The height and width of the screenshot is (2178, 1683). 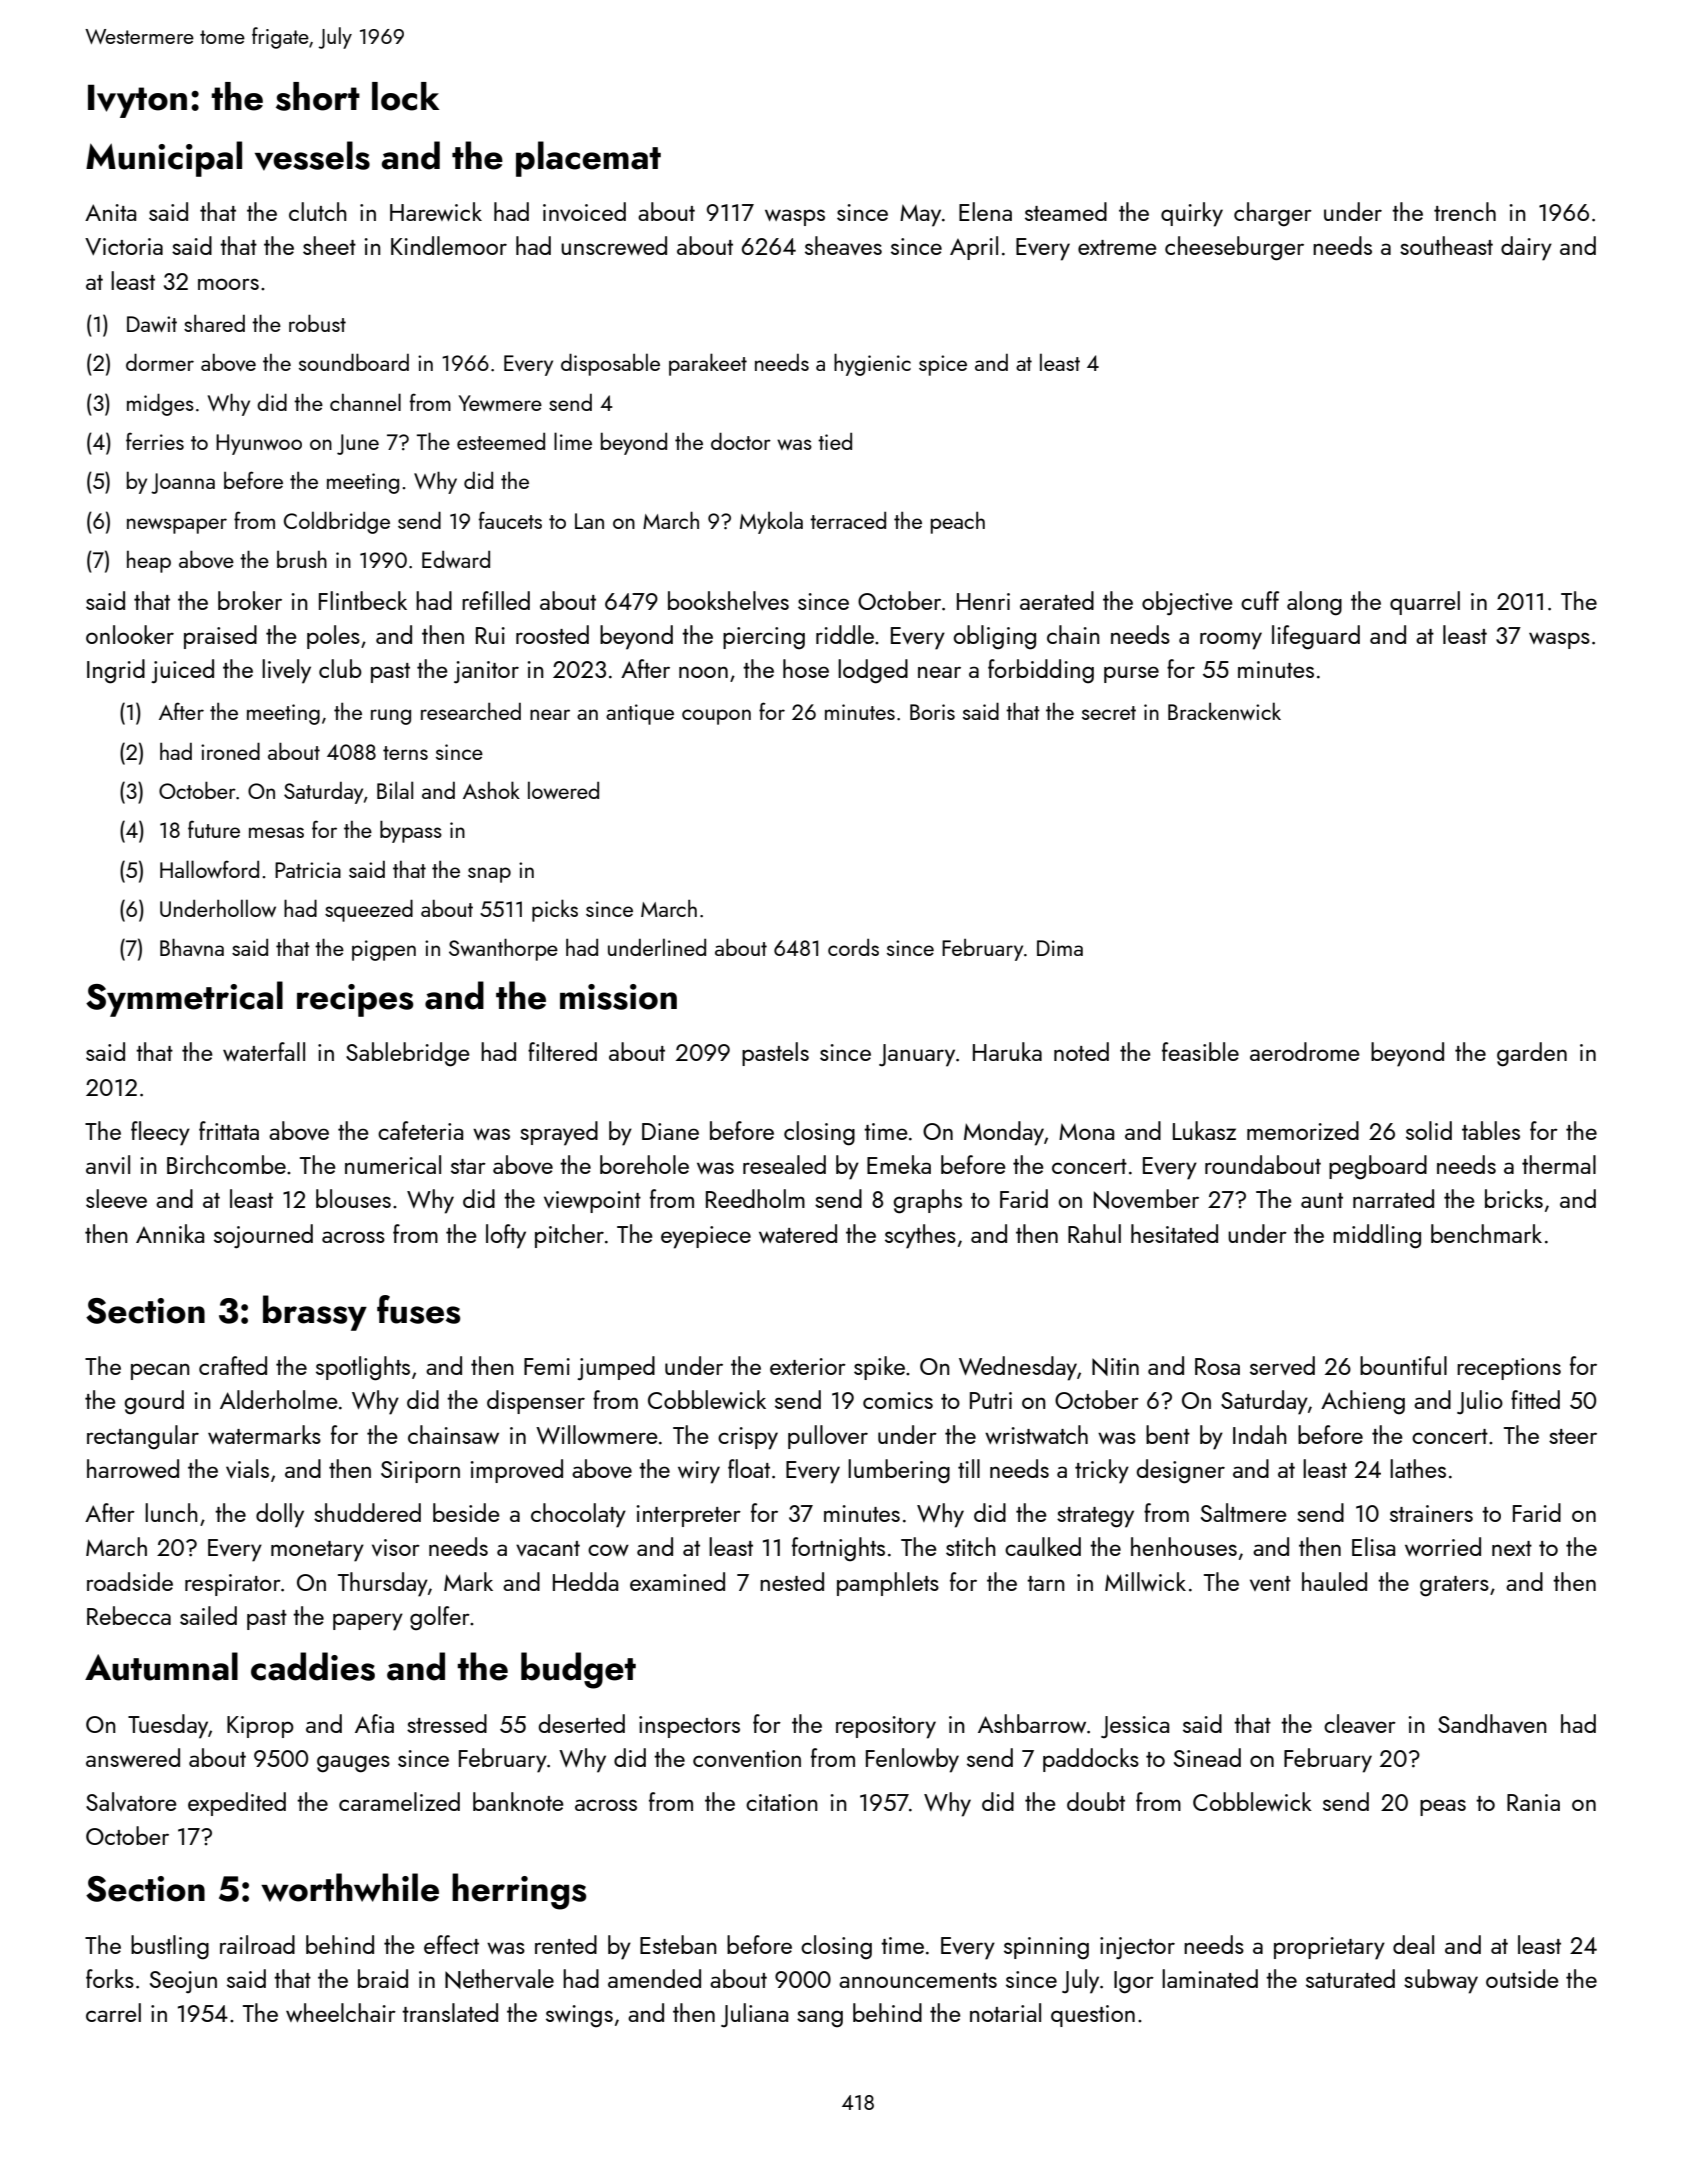 What do you see at coordinates (618, 997) in the screenshot?
I see `mission` at bounding box center [618, 997].
